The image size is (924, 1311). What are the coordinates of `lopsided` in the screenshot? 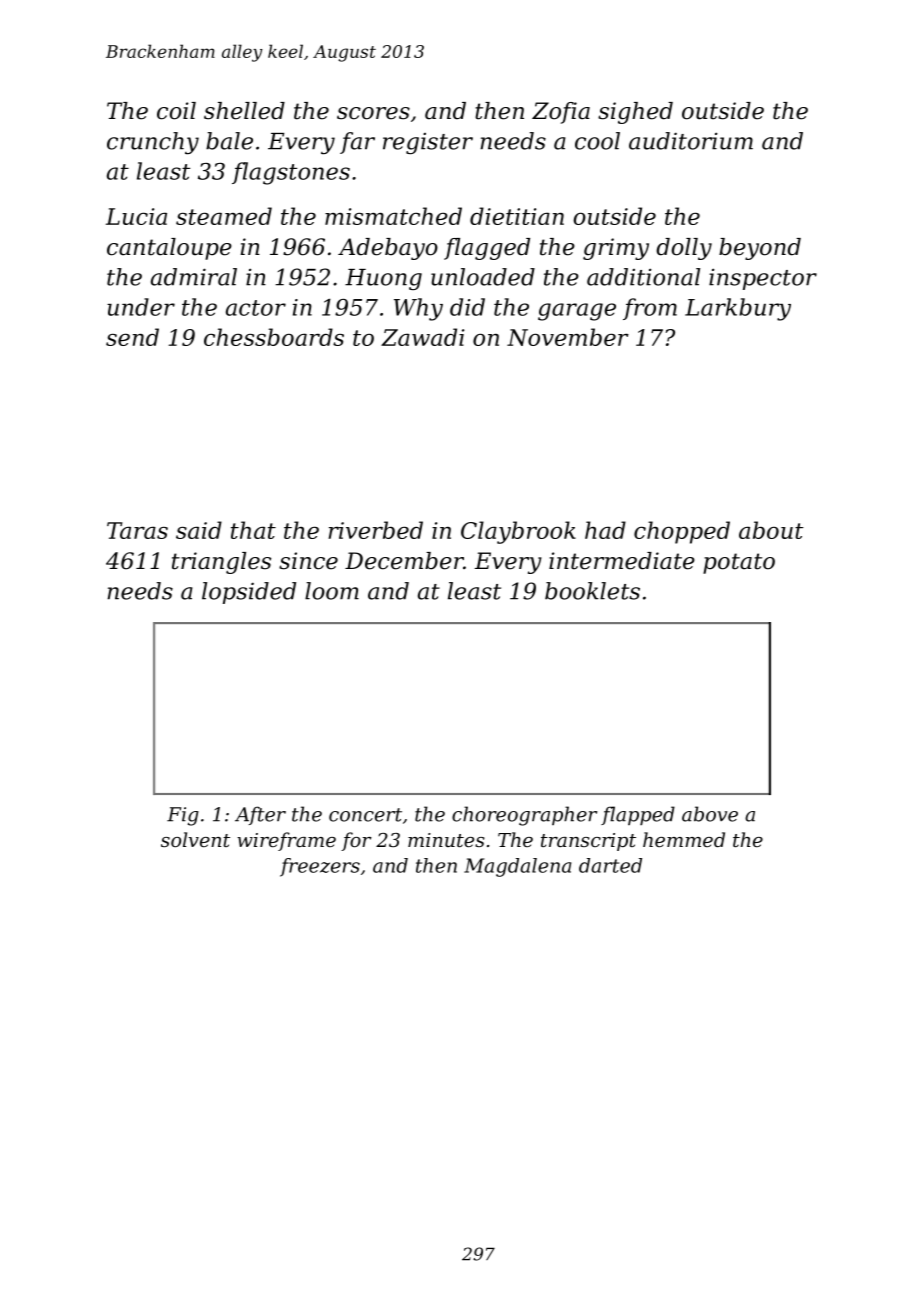 It's located at (249, 593).
